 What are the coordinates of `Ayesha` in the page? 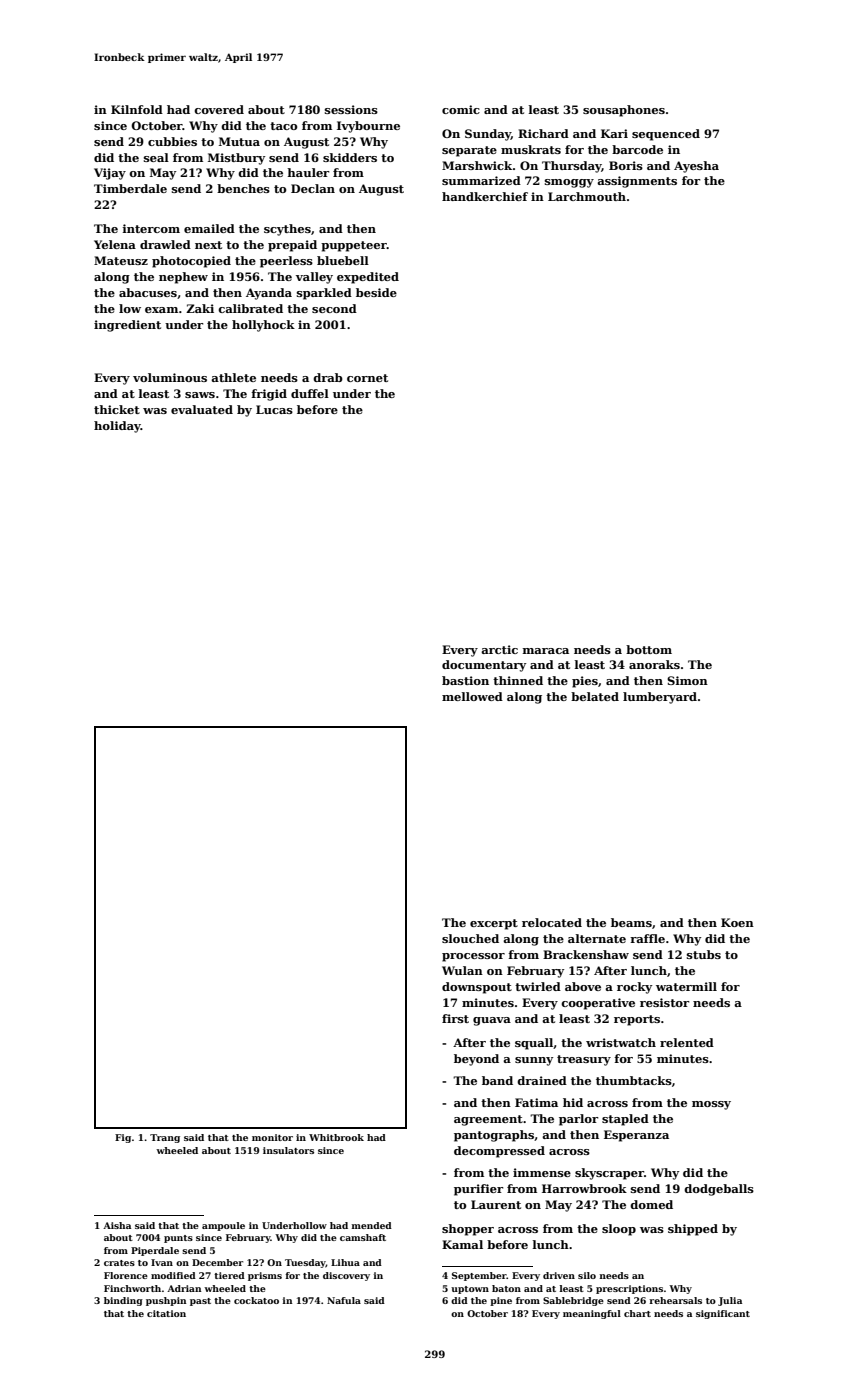 It's located at (696, 167).
